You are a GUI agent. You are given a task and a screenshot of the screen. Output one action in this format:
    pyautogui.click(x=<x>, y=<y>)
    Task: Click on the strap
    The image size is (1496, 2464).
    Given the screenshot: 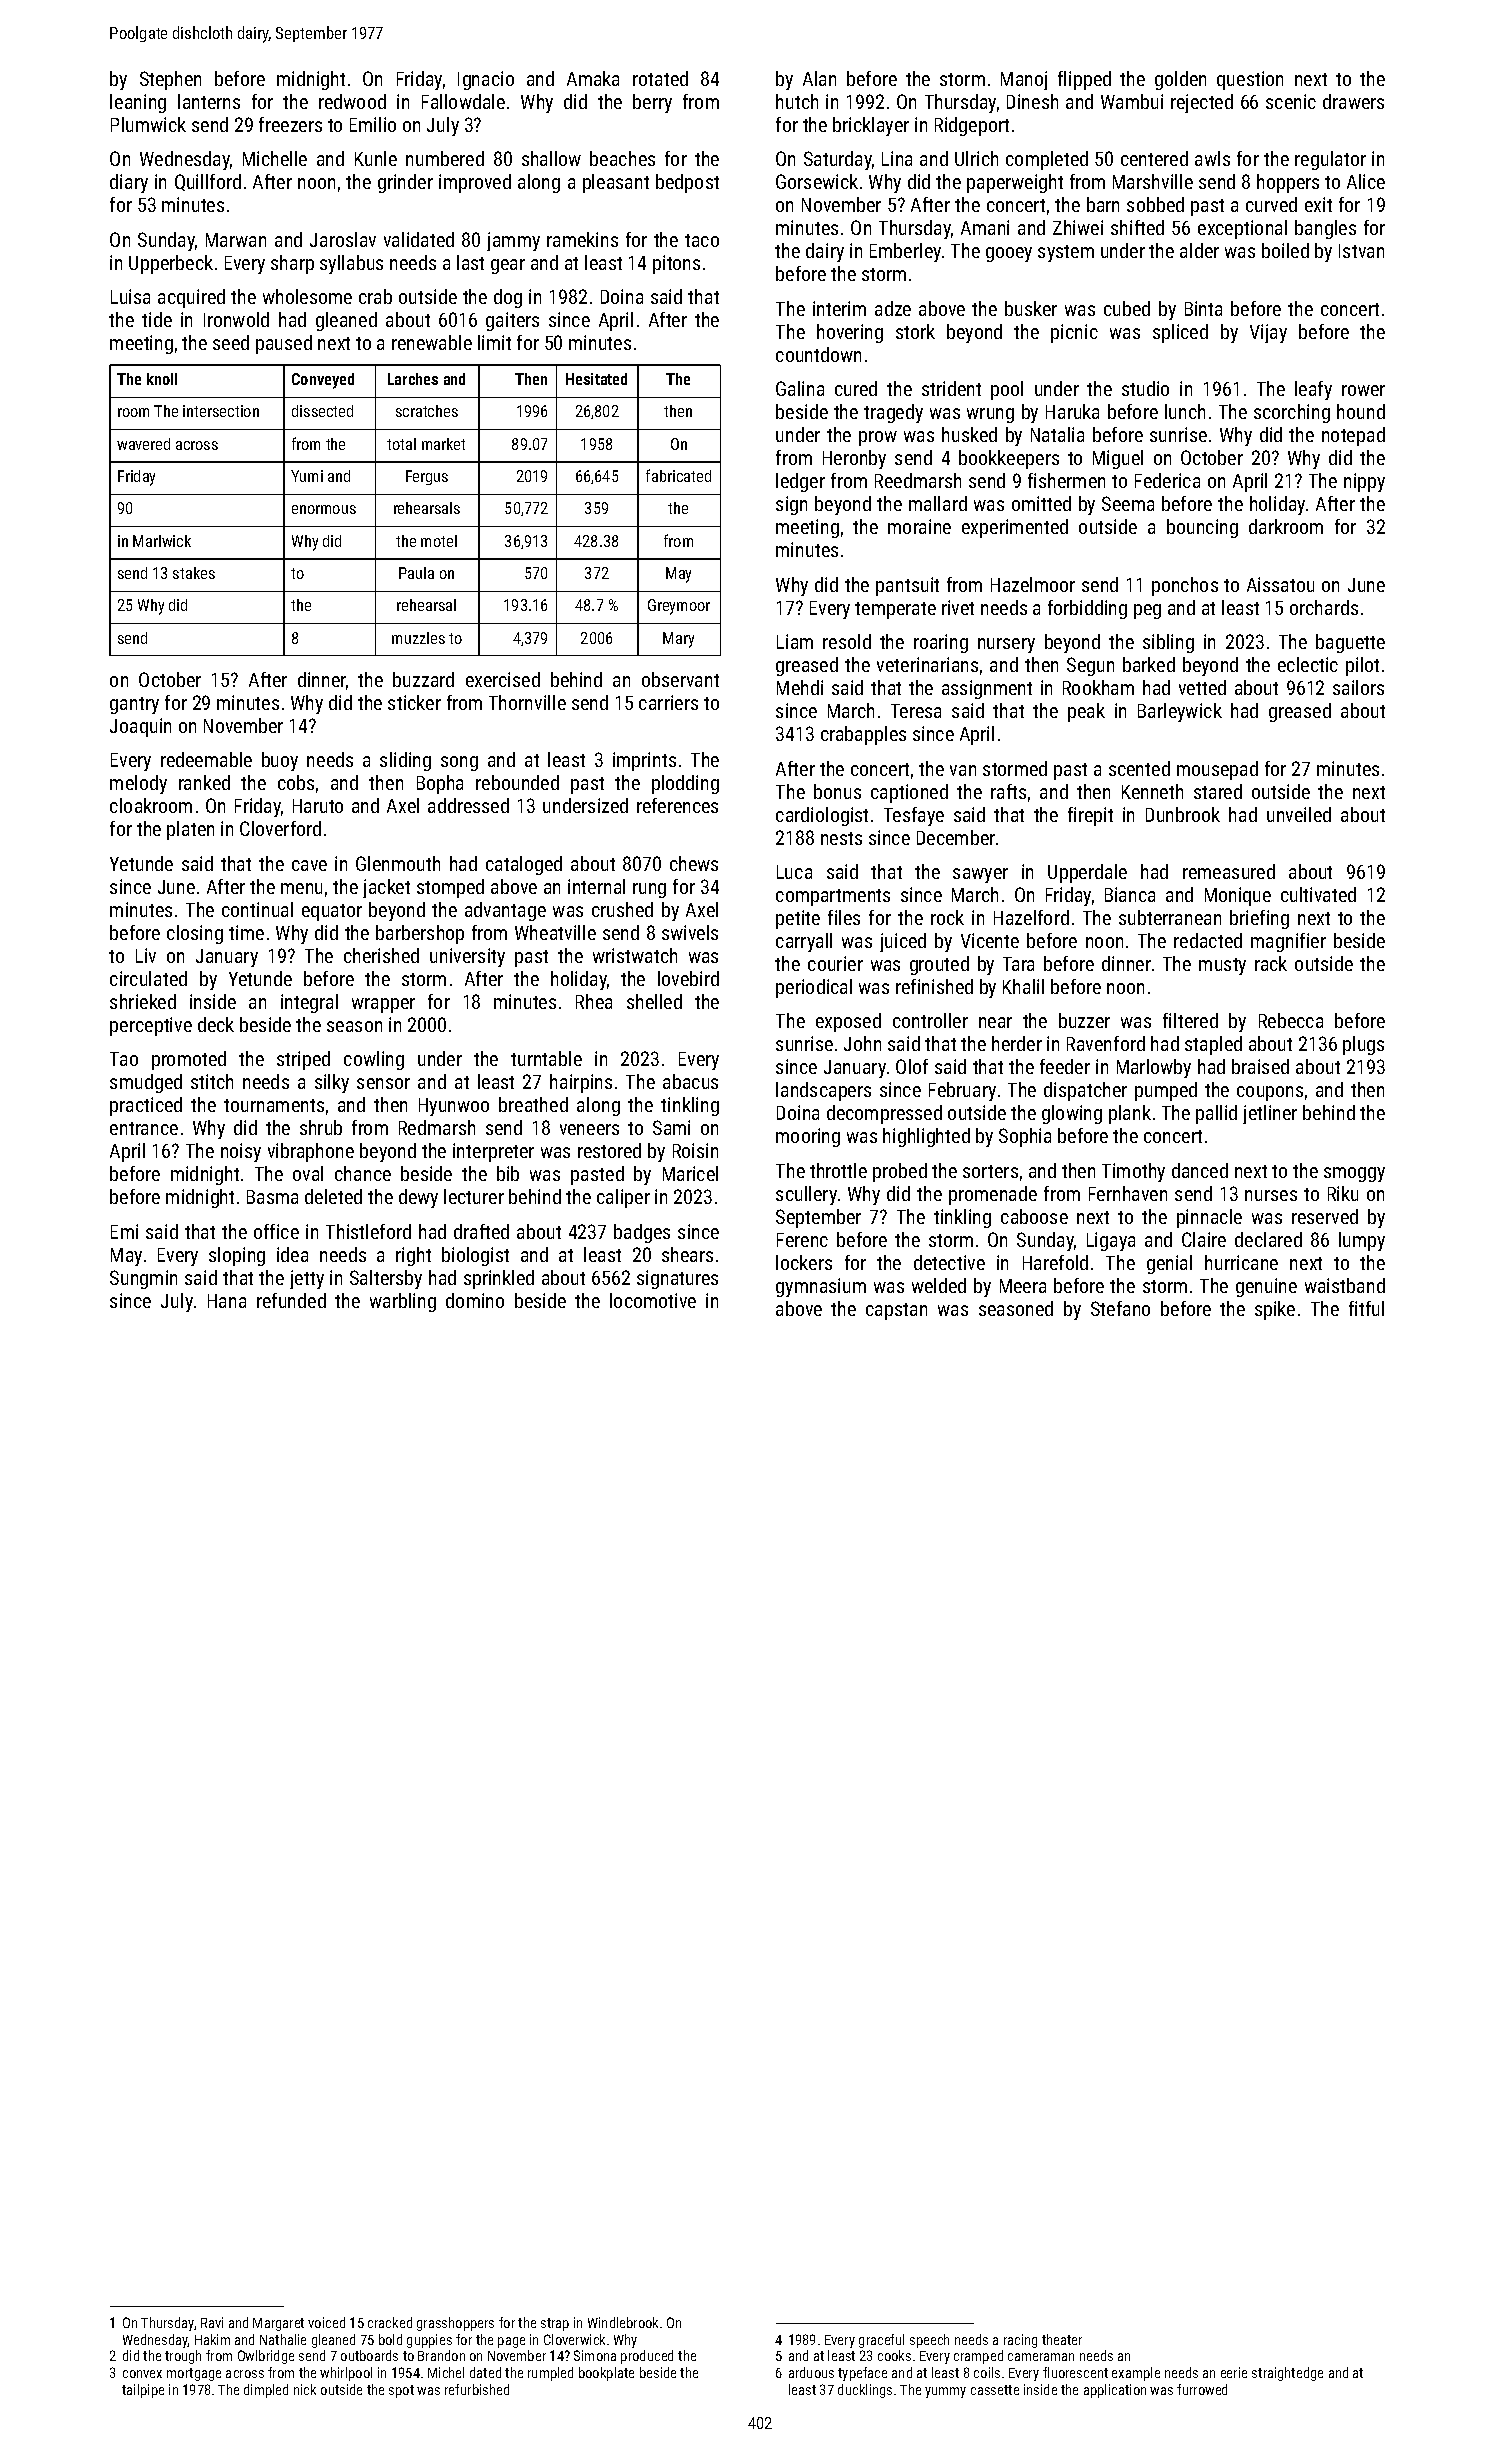 What is the action you would take?
    pyautogui.click(x=555, y=2324)
